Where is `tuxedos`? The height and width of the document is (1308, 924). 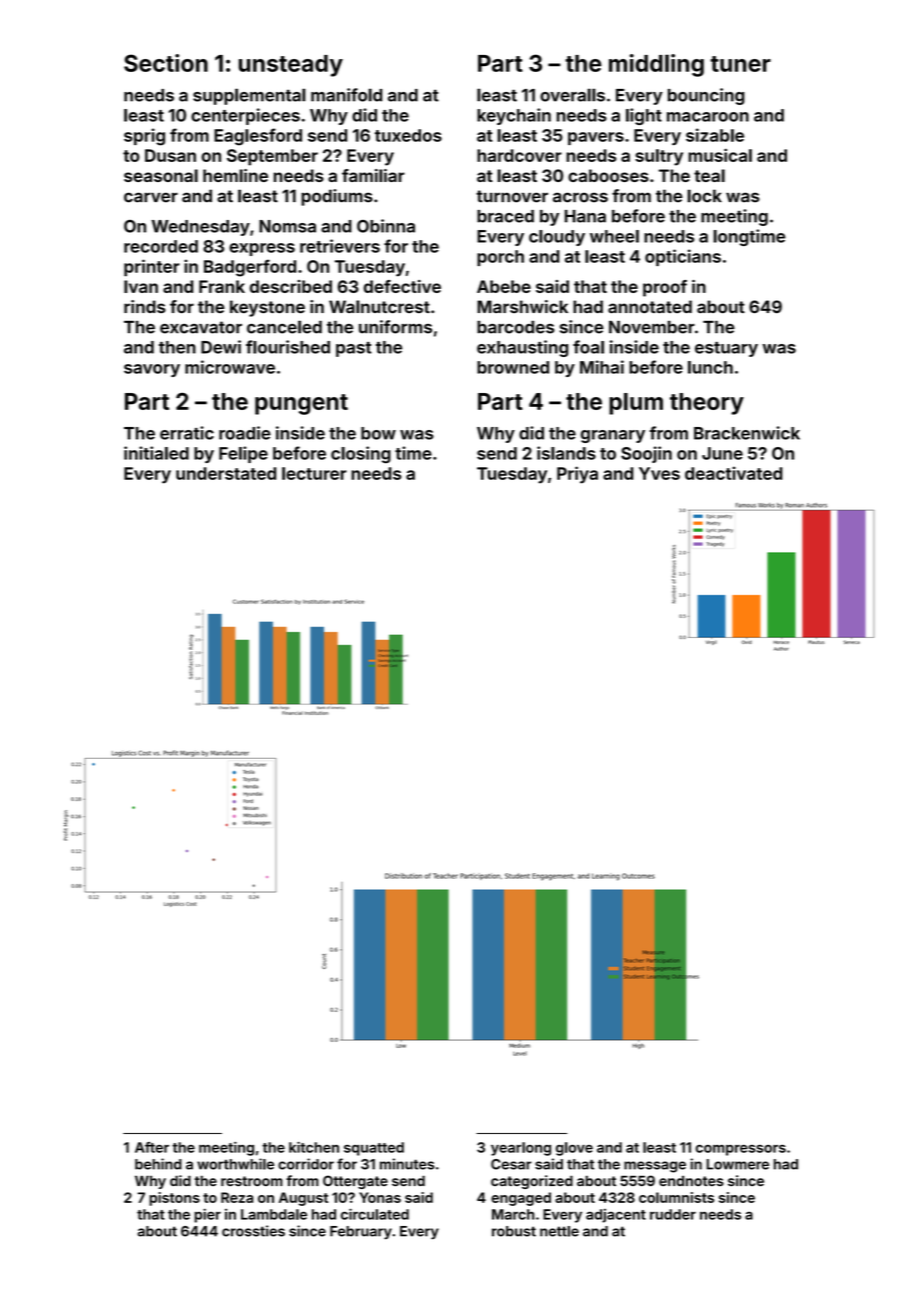
tuxedos is located at coordinates (408, 135).
